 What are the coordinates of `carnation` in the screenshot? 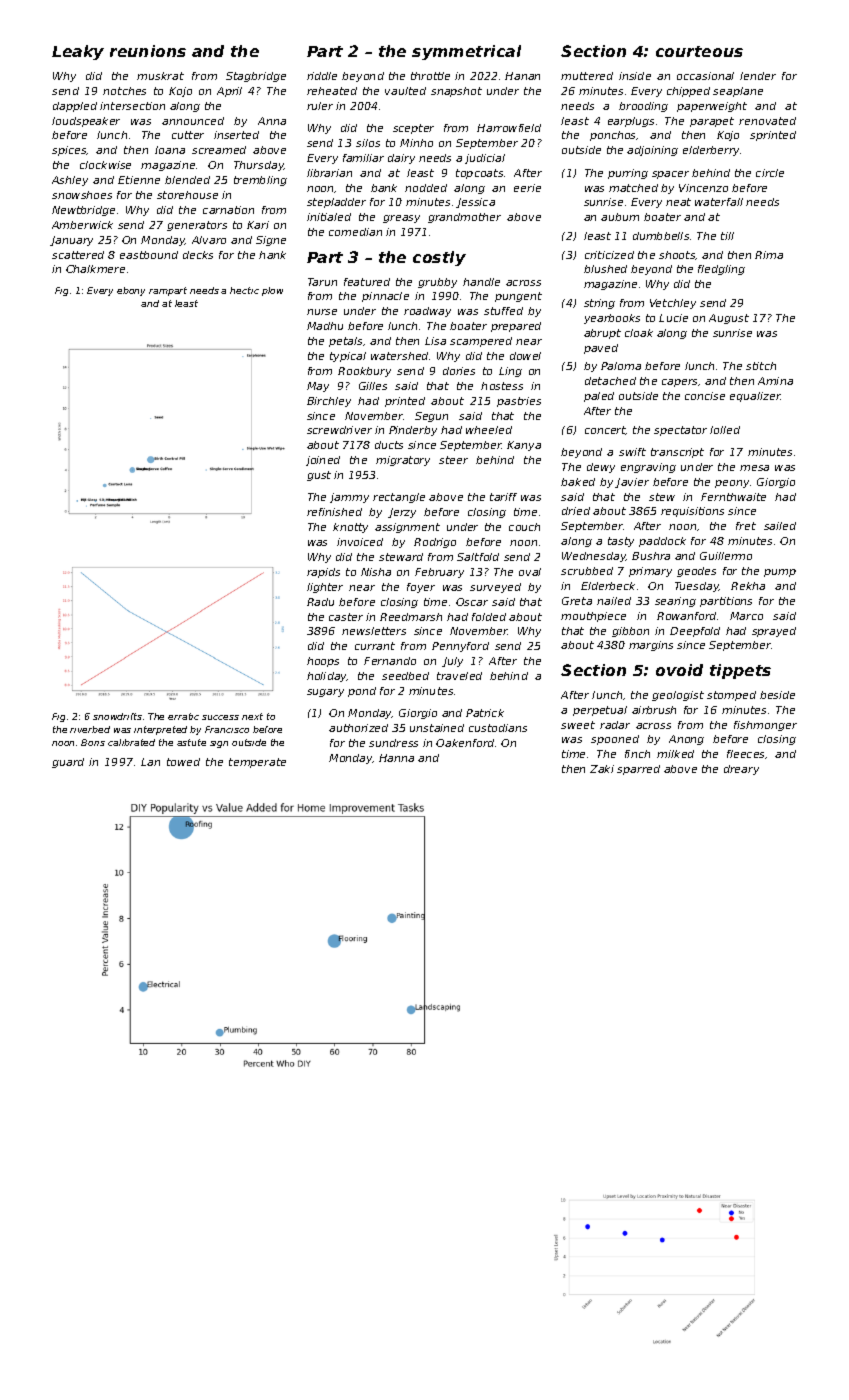 It's located at (228, 210).
